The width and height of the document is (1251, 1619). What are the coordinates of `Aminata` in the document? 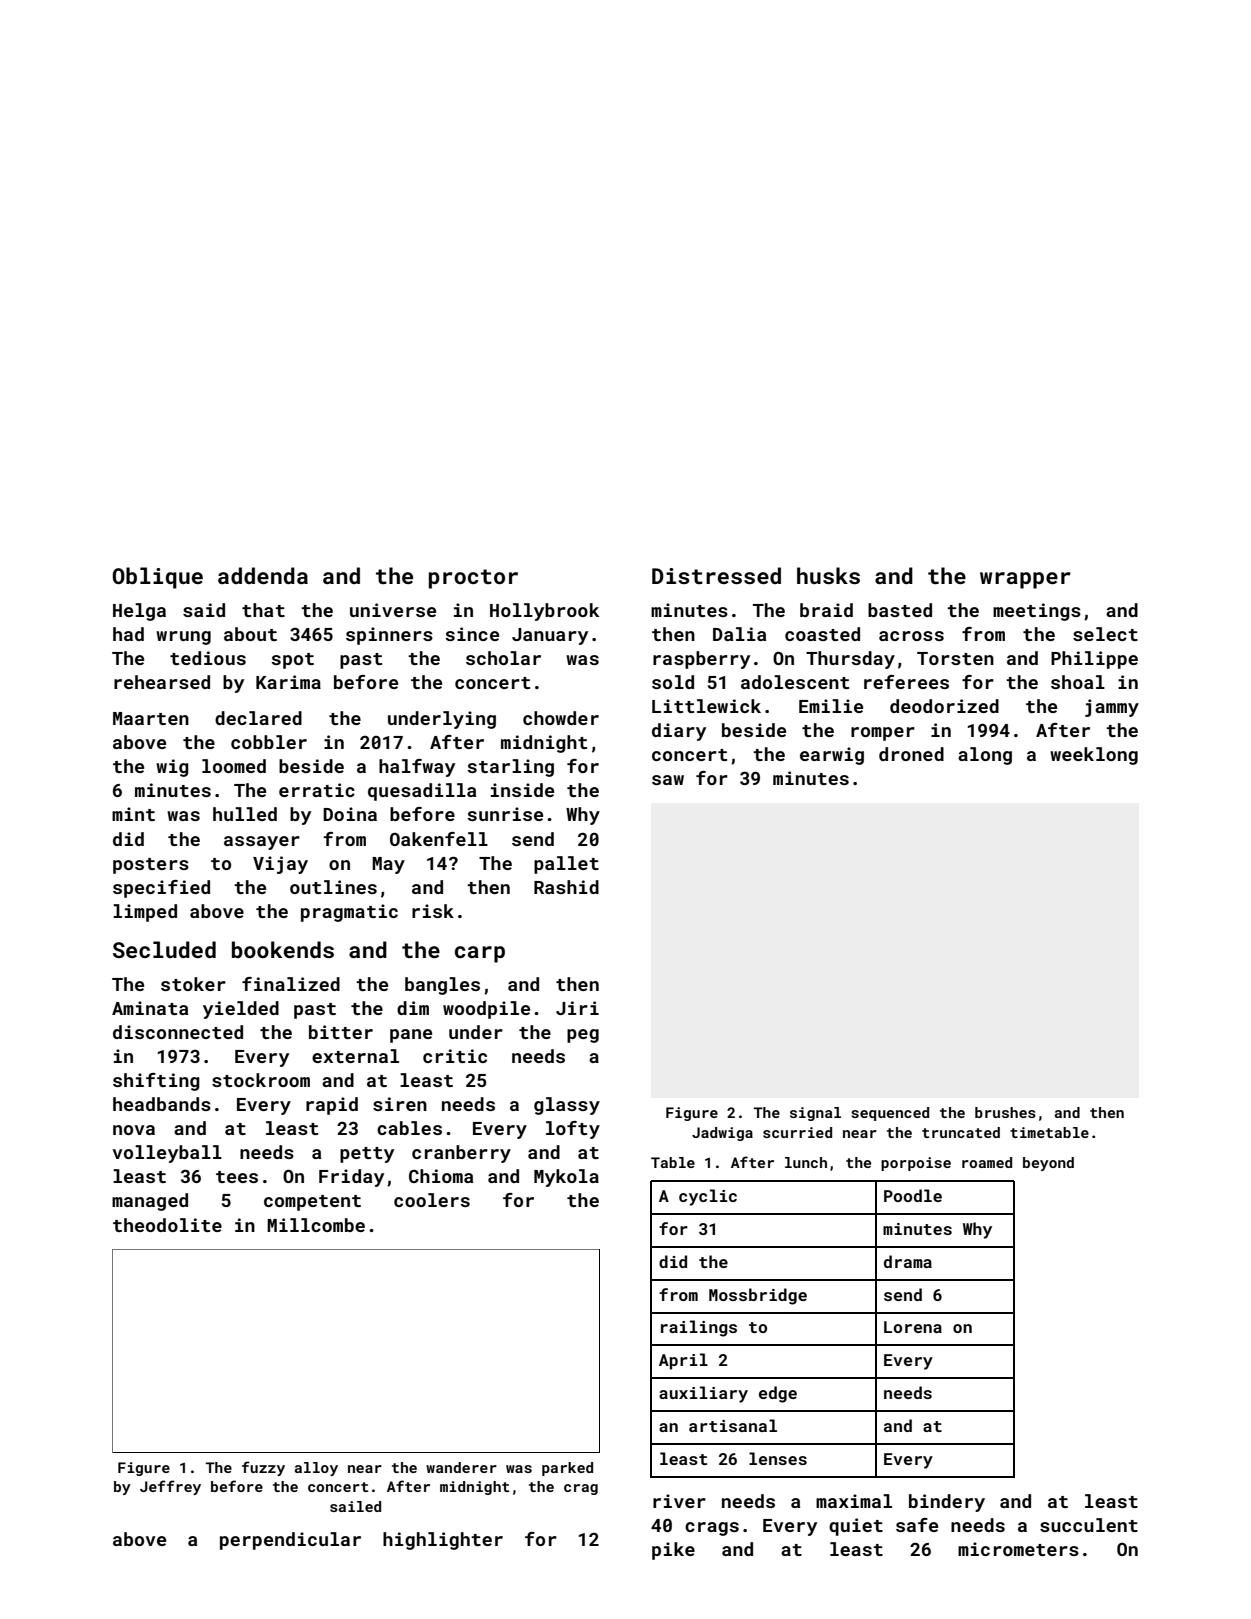 It's located at (150, 1008).
